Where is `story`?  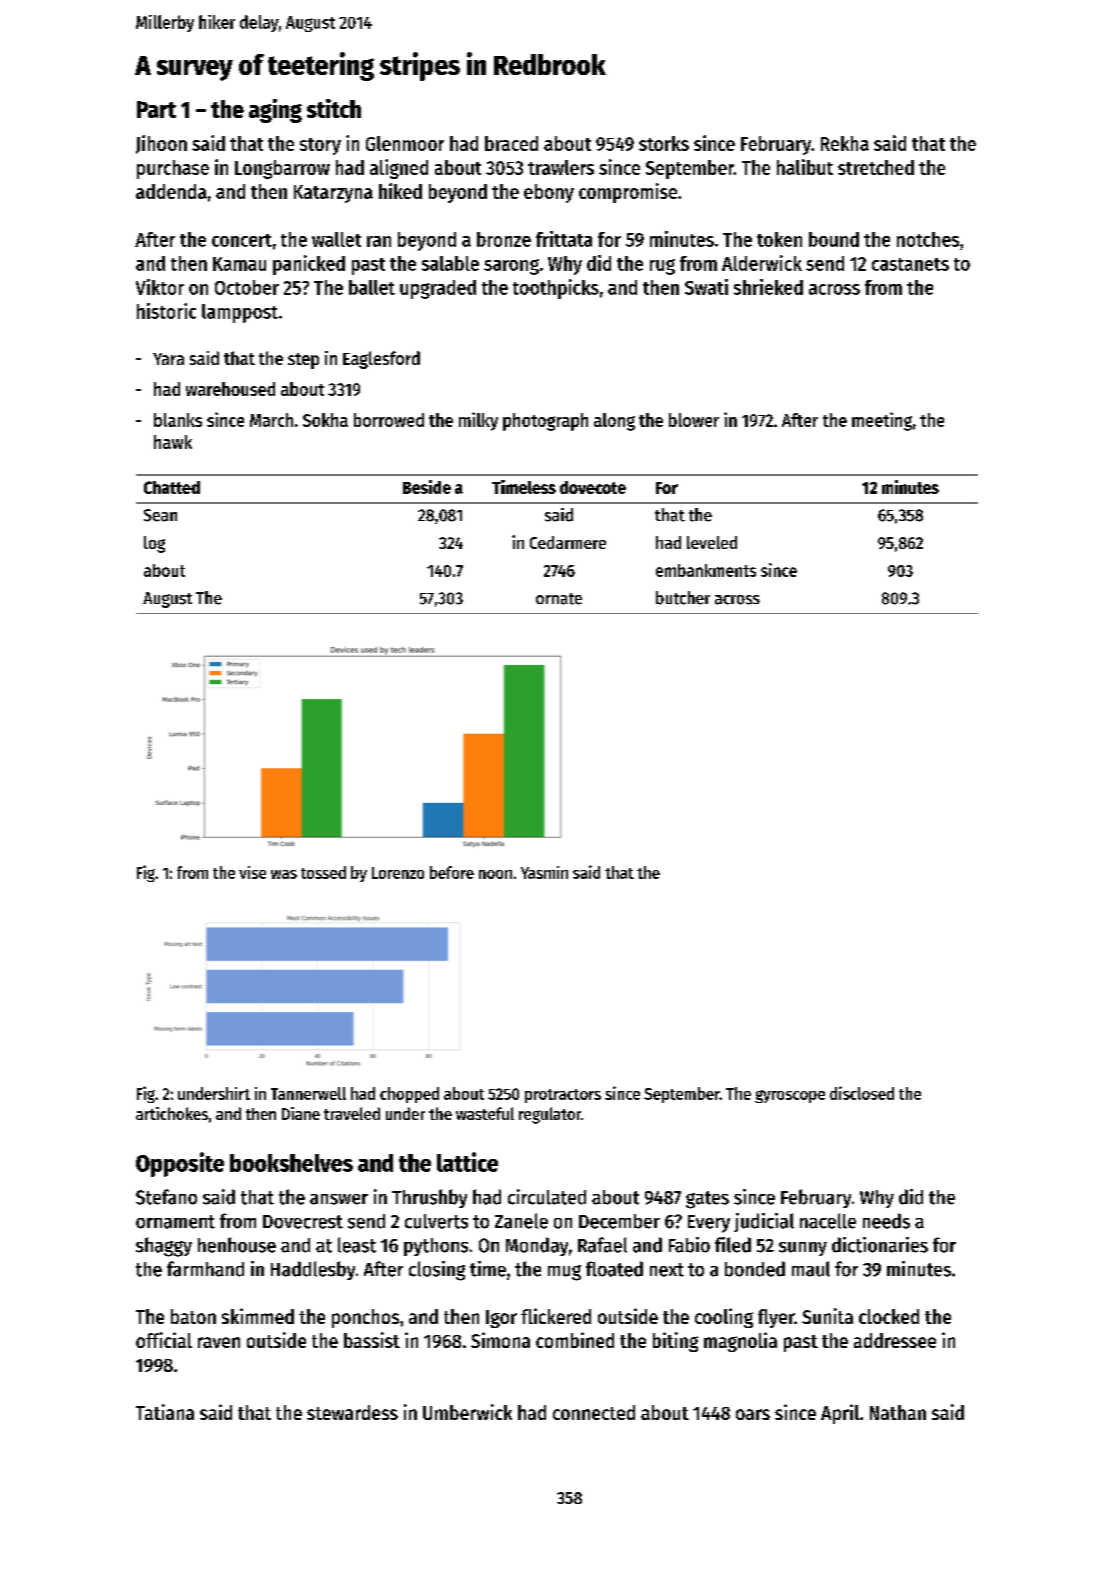
story is located at coordinates (320, 146).
